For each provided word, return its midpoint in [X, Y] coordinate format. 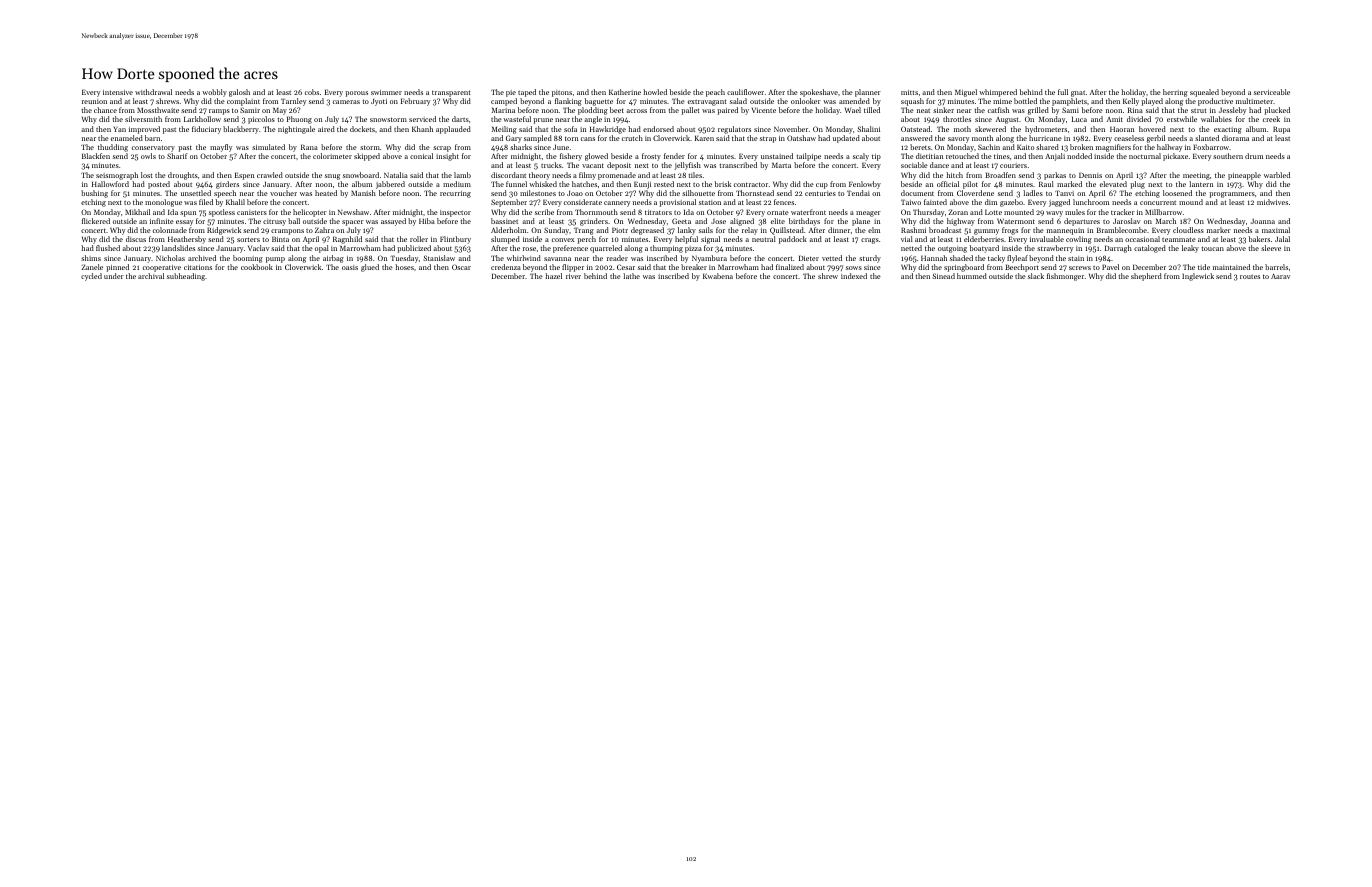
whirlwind [524, 258]
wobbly [214, 93]
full [1063, 92]
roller [419, 239]
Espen [244, 176]
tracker [1123, 212]
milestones [538, 193]
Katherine [625, 92]
